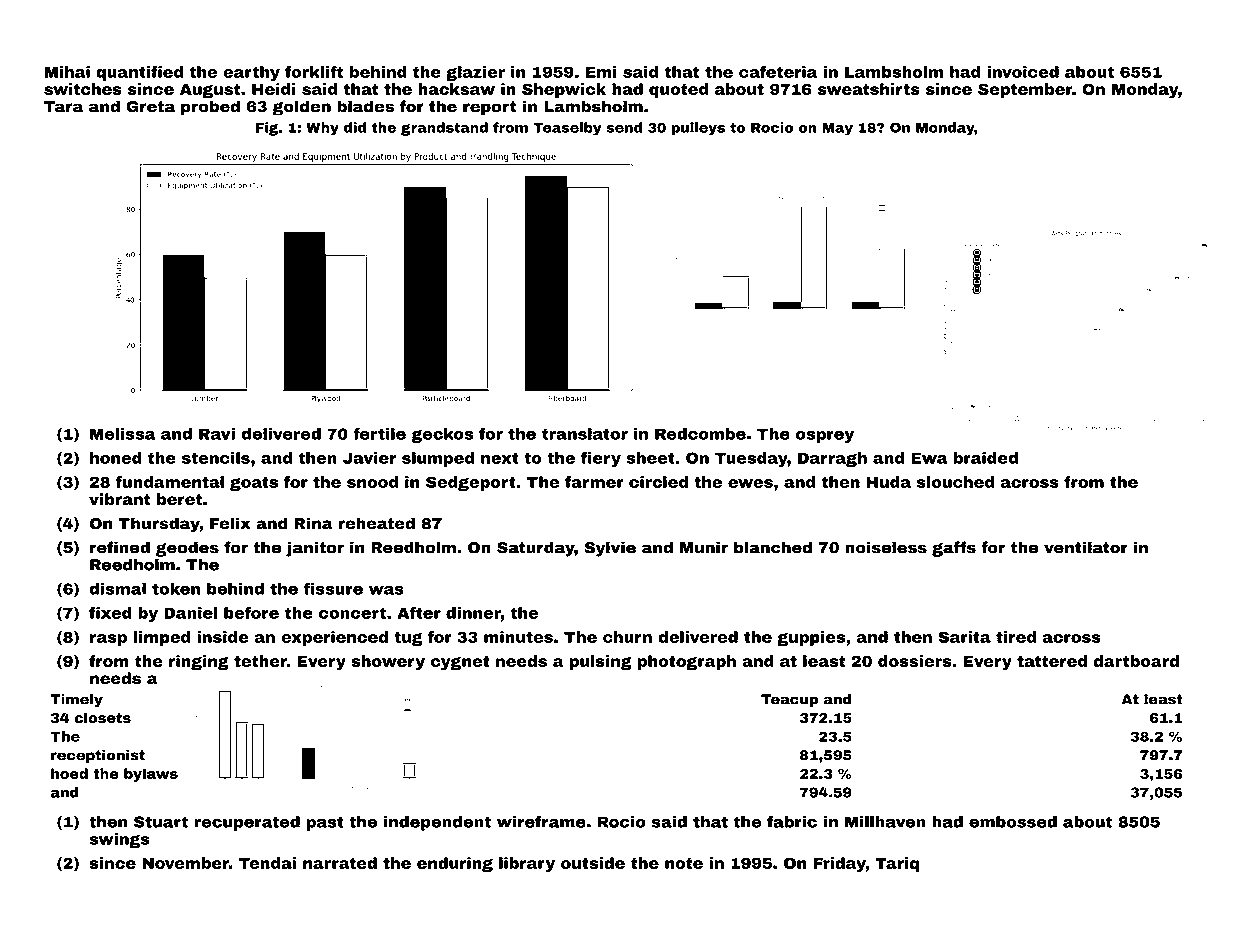 This screenshot has height=952, width=1233. I want to click on blanched, so click(773, 547).
